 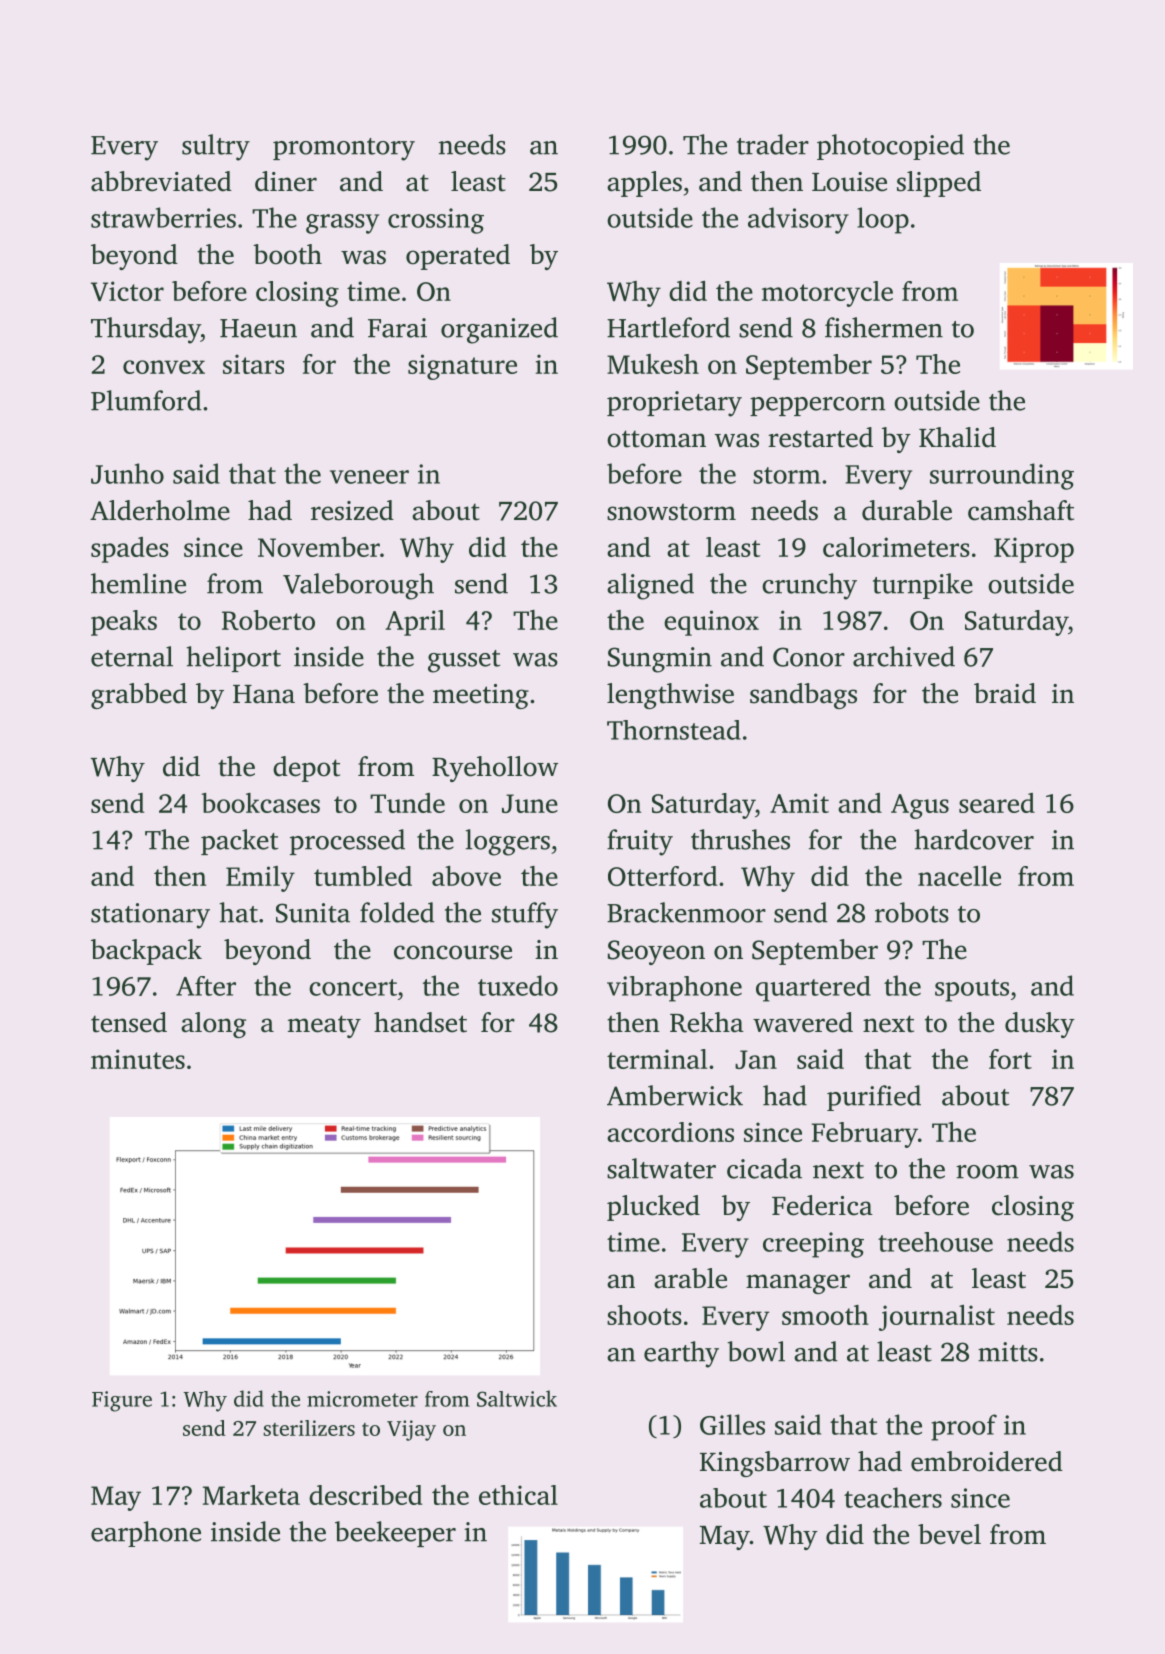 What do you see at coordinates (160, 510) in the page?
I see `Alderholme` at bounding box center [160, 510].
